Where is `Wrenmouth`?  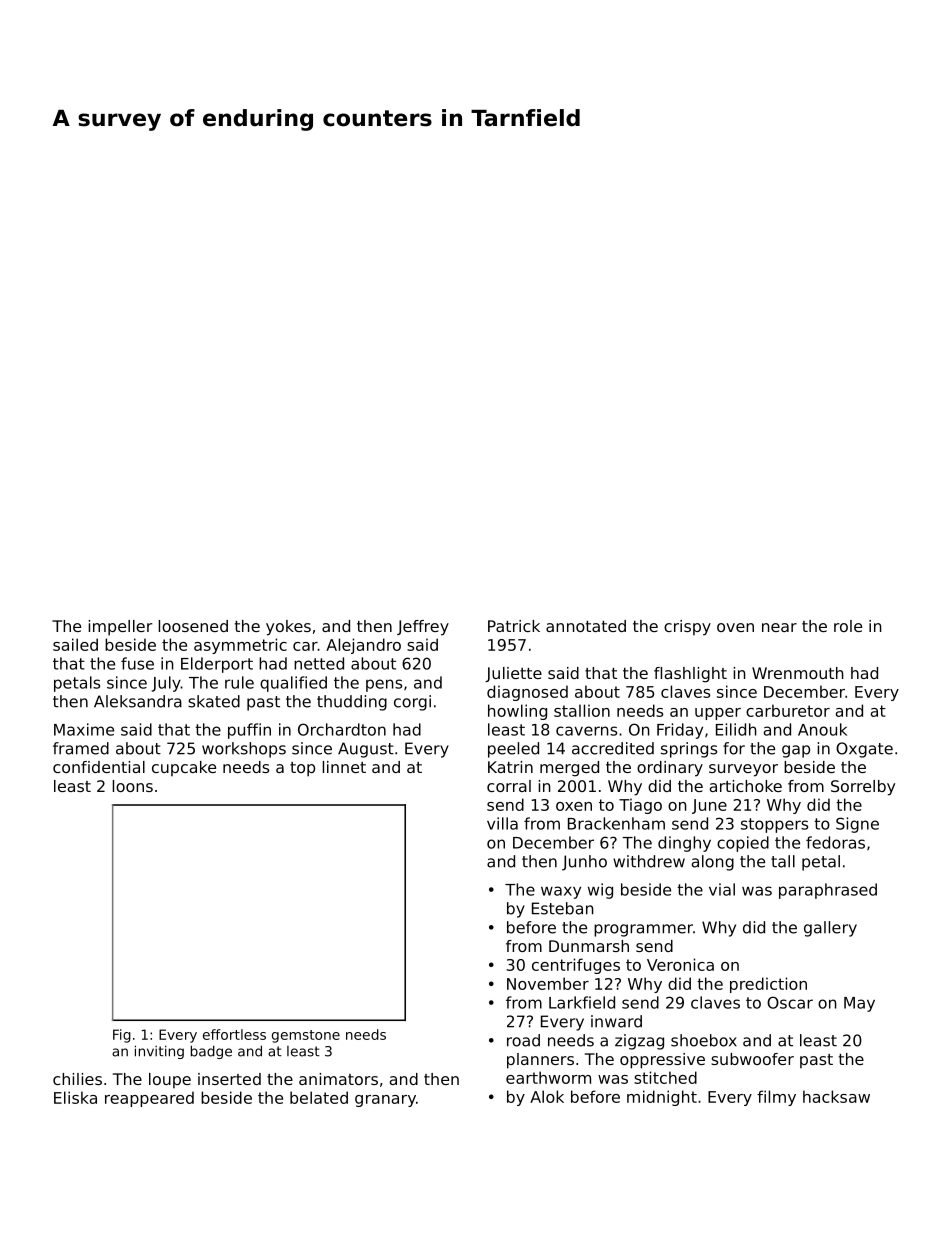
Wrenmouth is located at coordinates (798, 673).
